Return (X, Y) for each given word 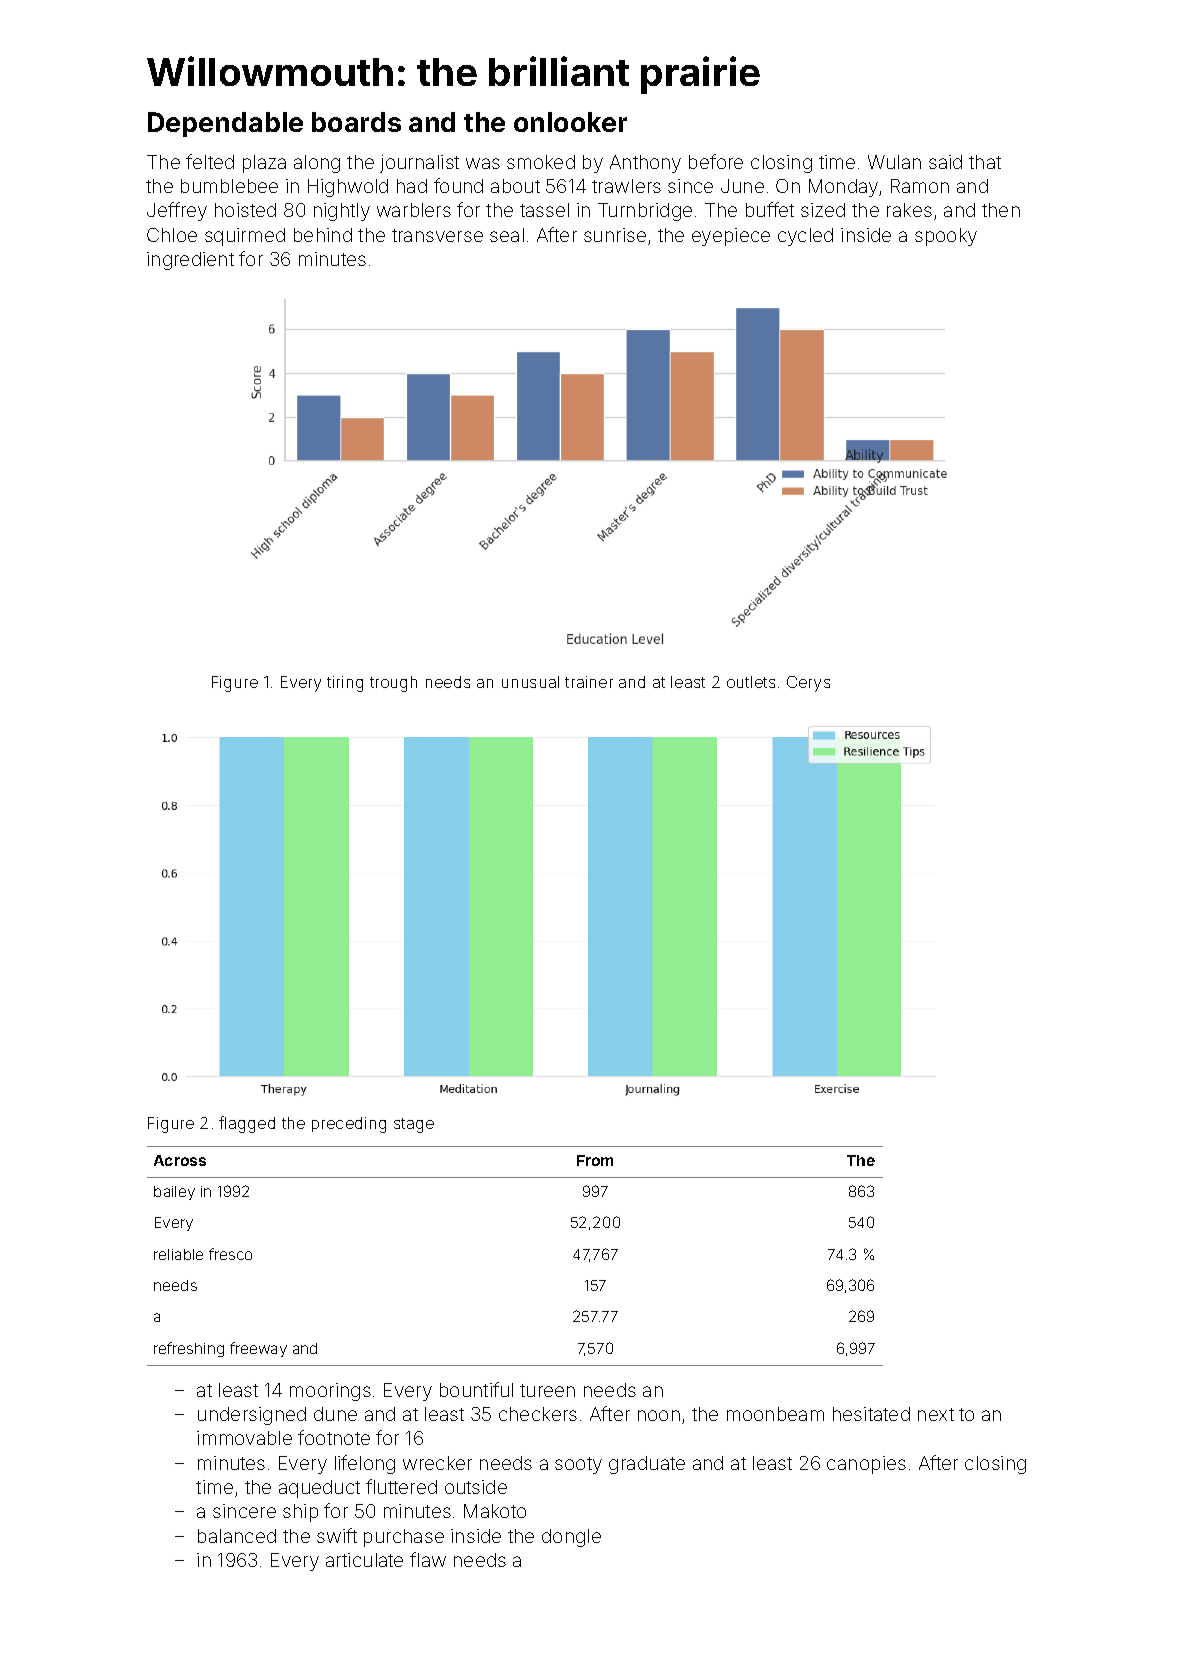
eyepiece (731, 237)
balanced (237, 1536)
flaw (428, 1559)
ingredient (190, 261)
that (985, 162)
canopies (866, 1465)
